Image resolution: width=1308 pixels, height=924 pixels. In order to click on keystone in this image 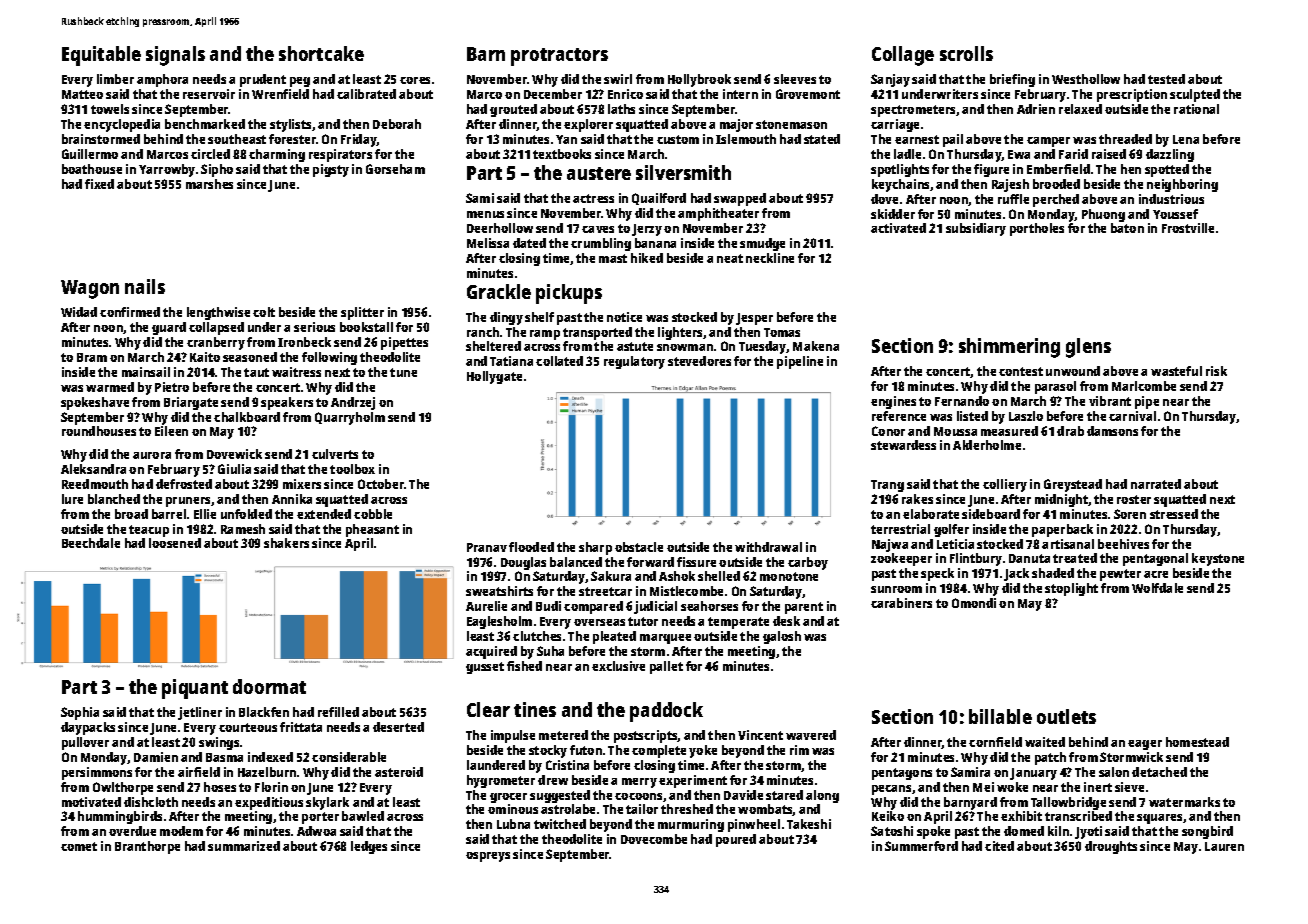, I will do `click(1218, 559)`.
